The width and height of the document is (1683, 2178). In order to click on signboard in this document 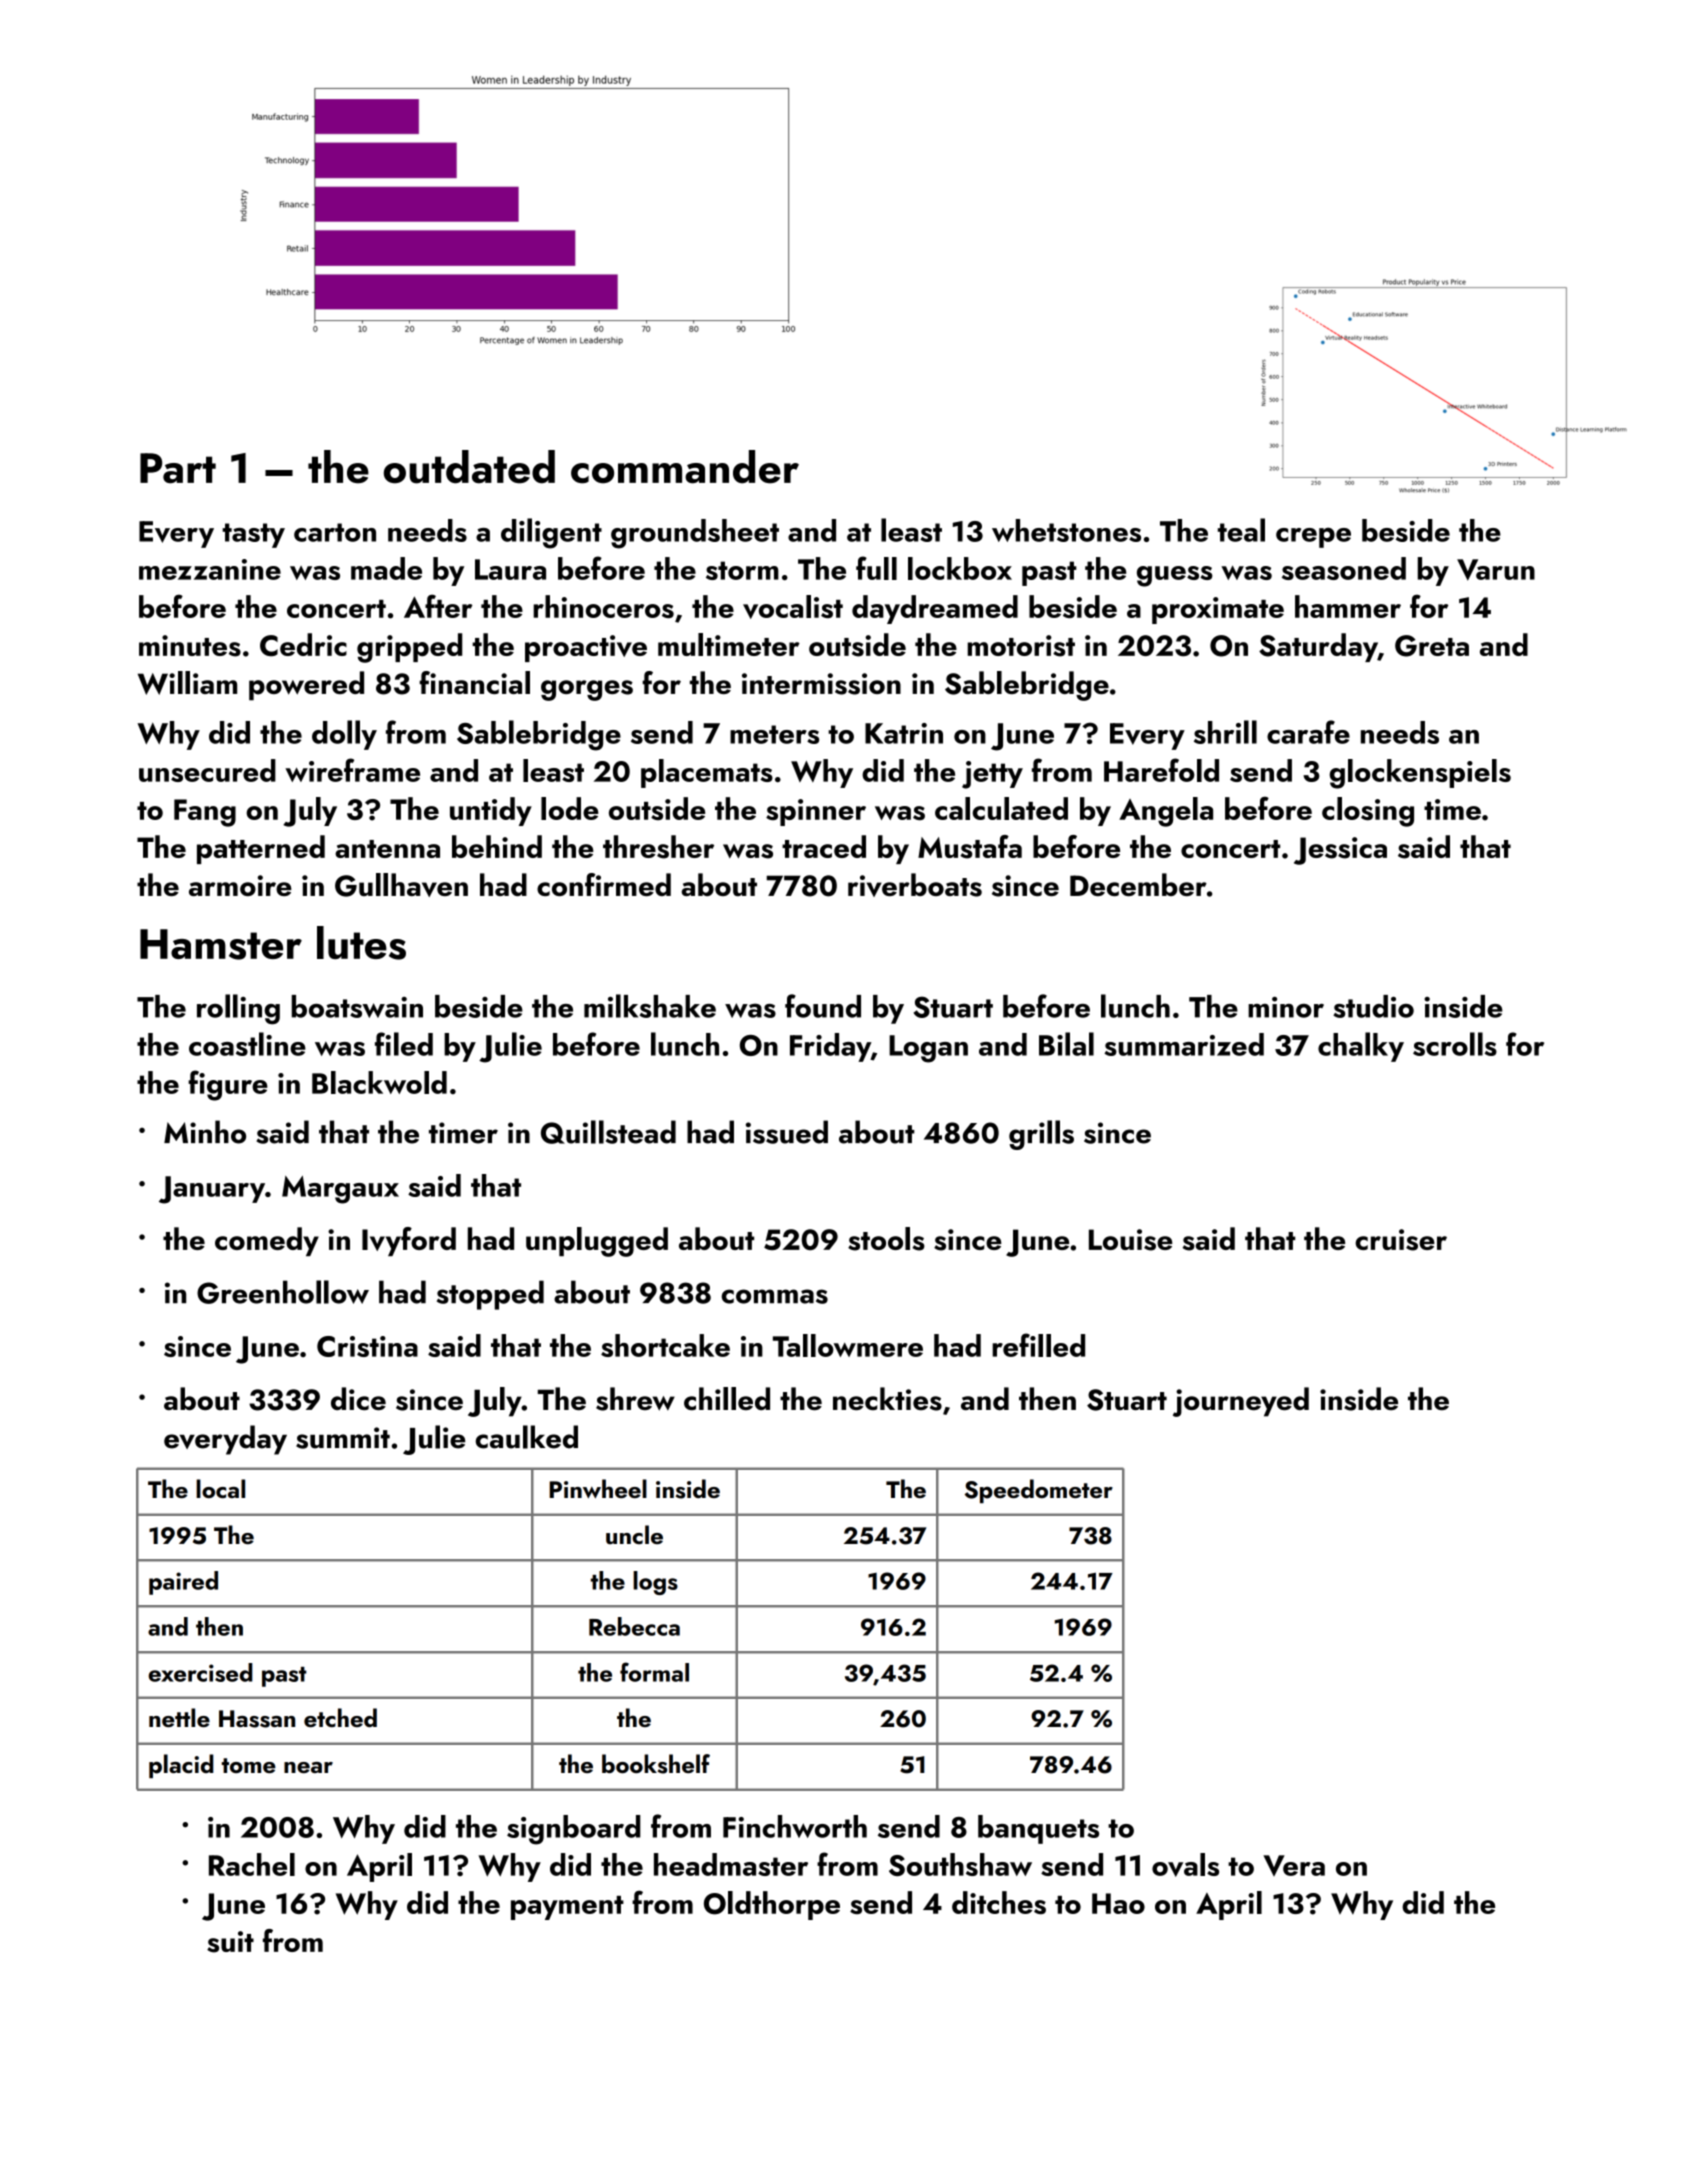, I will do `click(574, 1830)`.
